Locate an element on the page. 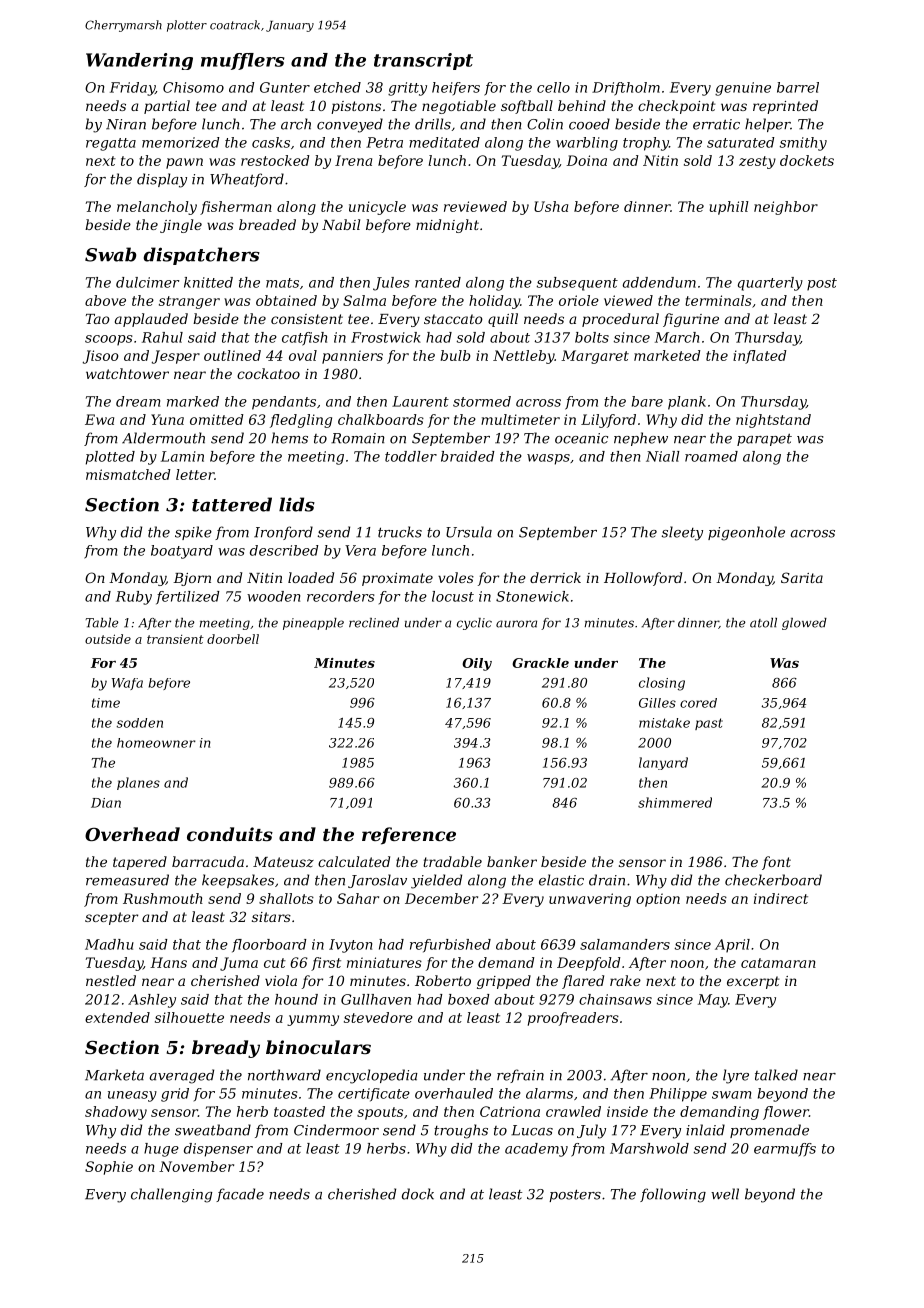 The height and width of the page is (1308, 924). Sarita is located at coordinates (802, 577).
